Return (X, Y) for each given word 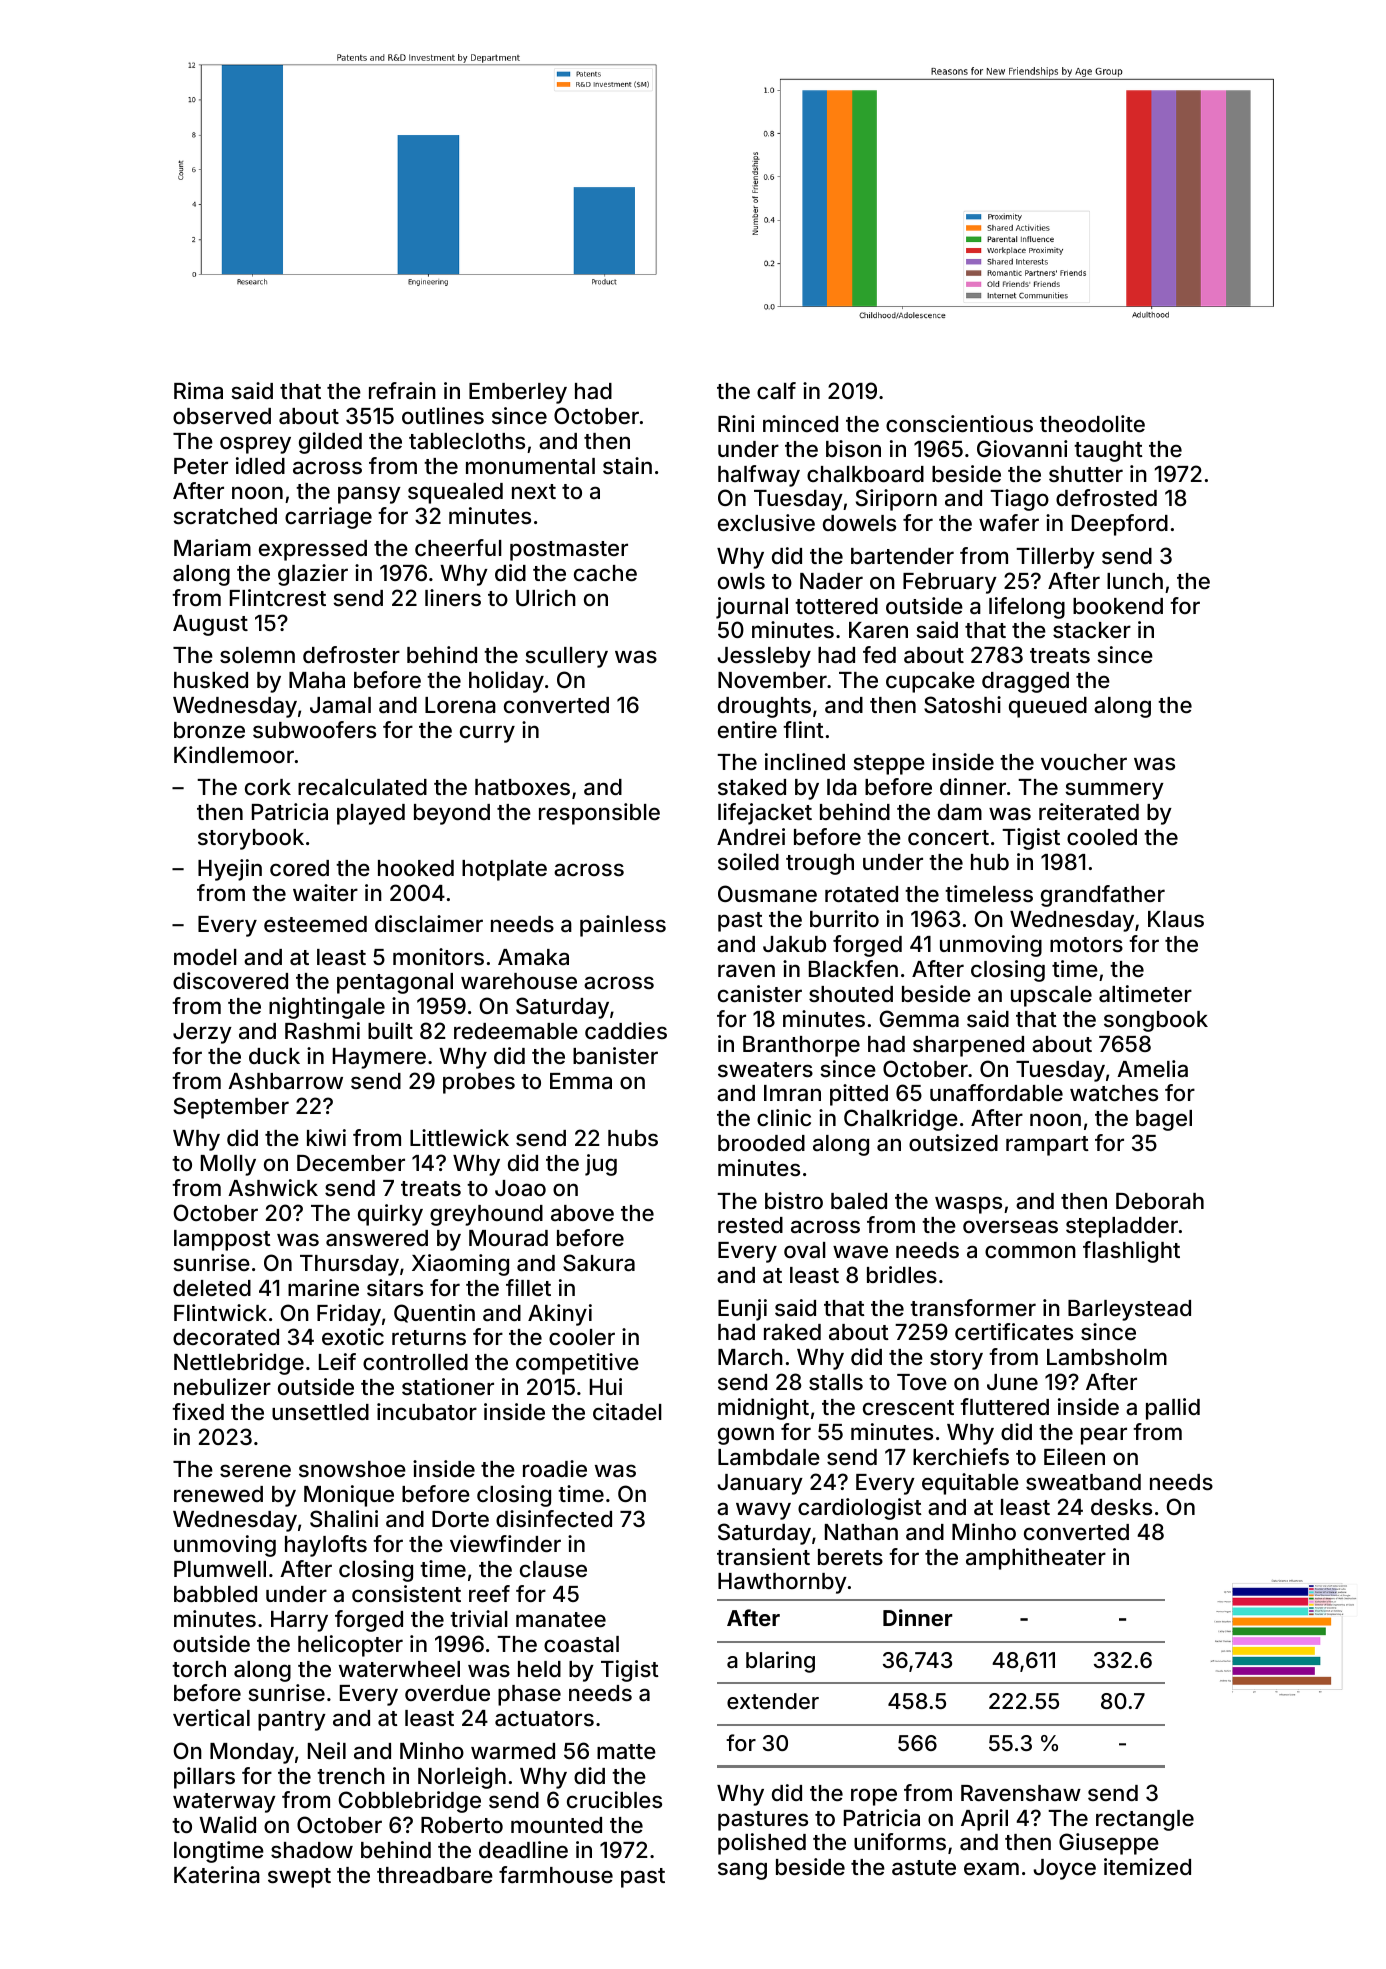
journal (752, 608)
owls (741, 581)
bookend (1118, 606)
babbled (215, 1594)
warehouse (519, 981)
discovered (230, 980)
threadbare (435, 1875)
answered (377, 1238)
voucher (1084, 762)
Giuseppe (1109, 1844)
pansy (369, 495)
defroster (351, 654)
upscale (1051, 996)
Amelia (1152, 1069)
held (539, 1669)
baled (859, 1201)
